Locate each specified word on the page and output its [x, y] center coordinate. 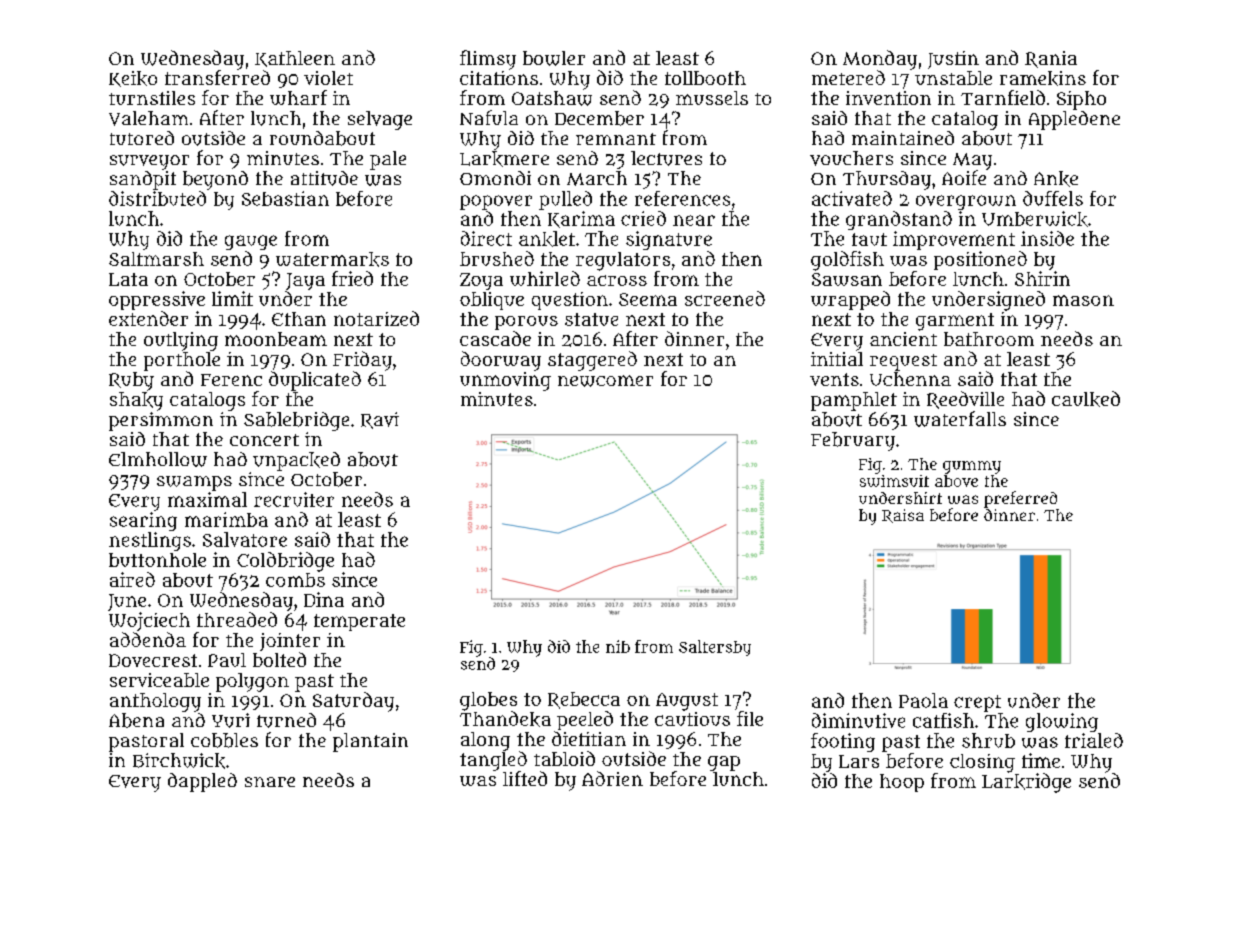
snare [270, 782]
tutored [142, 138]
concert [264, 440]
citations [499, 78]
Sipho [1081, 100]
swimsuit [894, 481]
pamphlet [854, 401]
